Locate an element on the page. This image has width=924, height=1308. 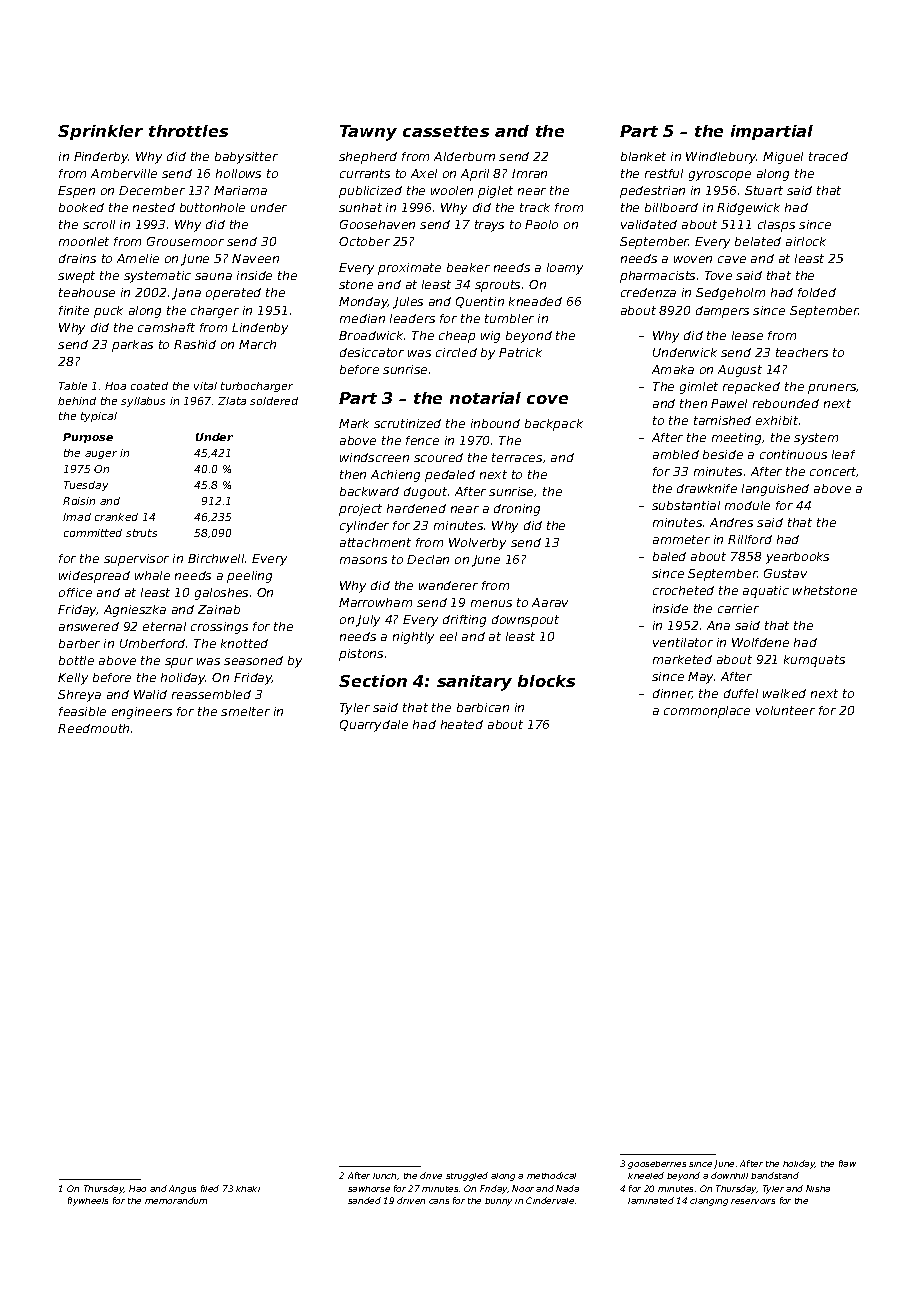
bottle is located at coordinates (76, 660).
